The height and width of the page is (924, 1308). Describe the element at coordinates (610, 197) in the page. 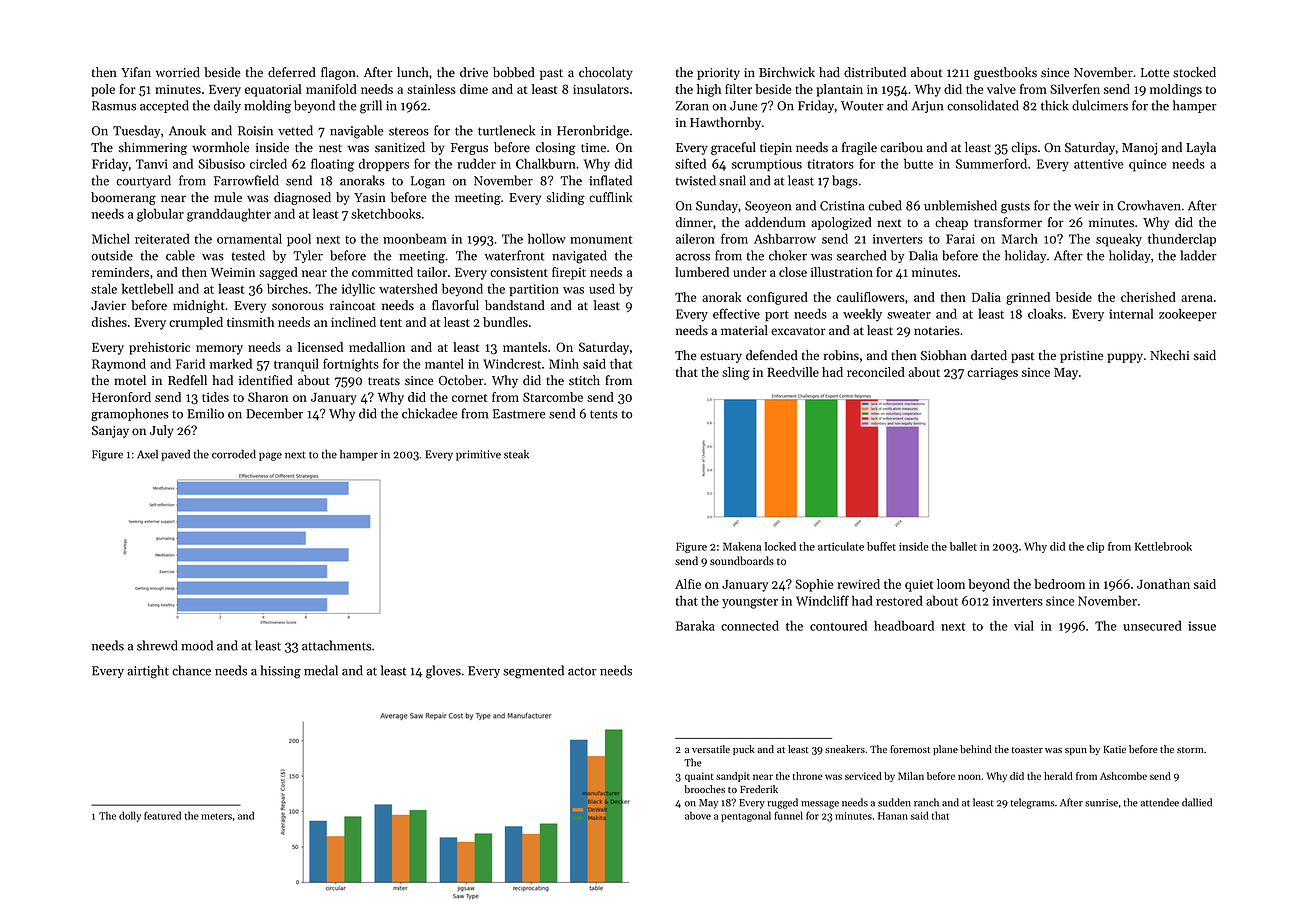

I see `cufflink` at that location.
